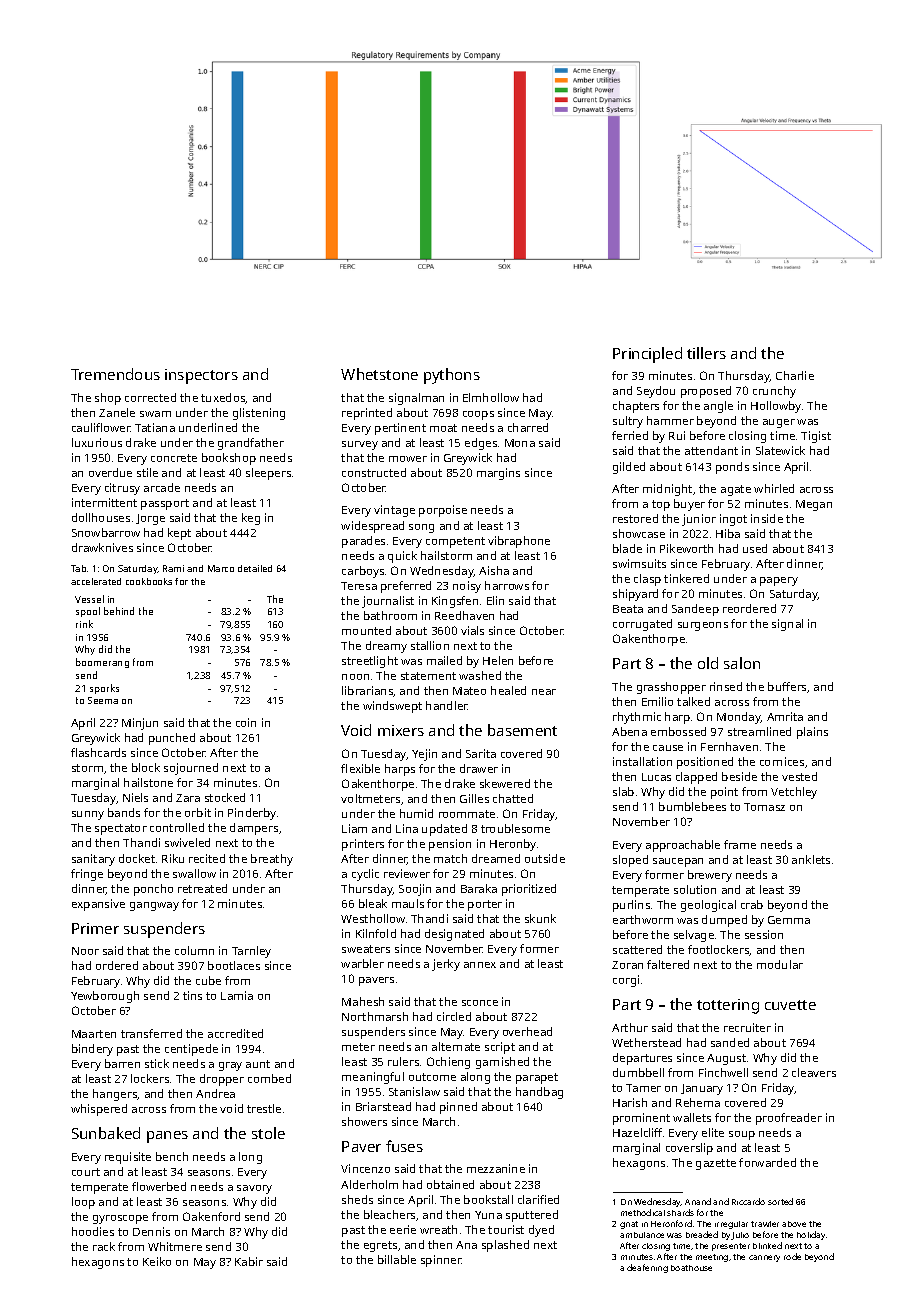 Image resolution: width=908 pixels, height=1316 pixels. Describe the element at coordinates (383, 1106) in the screenshot. I see `Briarstead` at that location.
